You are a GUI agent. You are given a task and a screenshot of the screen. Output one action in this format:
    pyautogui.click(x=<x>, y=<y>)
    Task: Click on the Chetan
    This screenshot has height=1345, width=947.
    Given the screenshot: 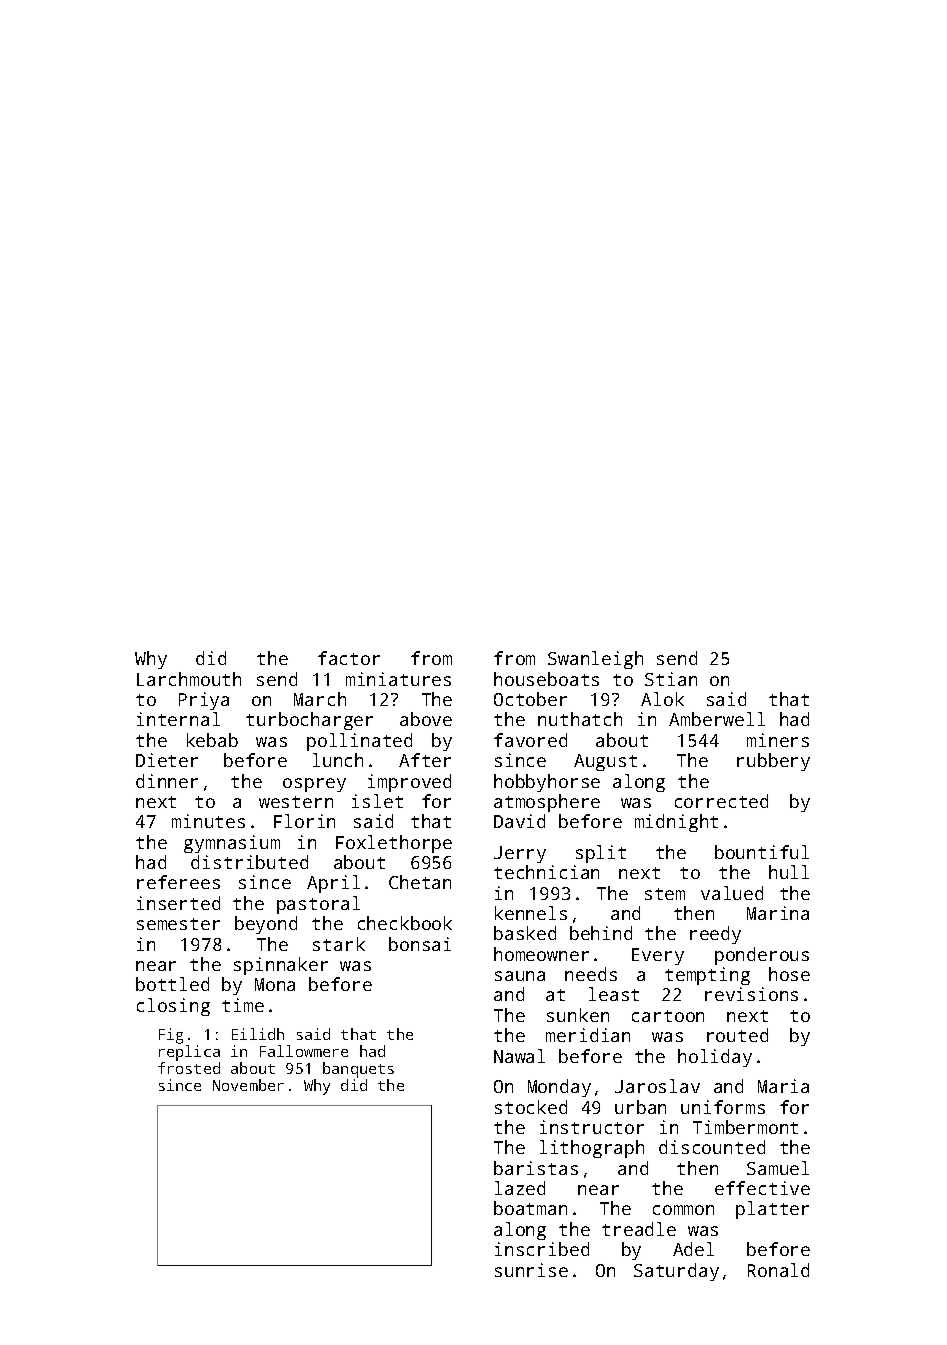 What is the action you would take?
    pyautogui.click(x=420, y=882)
